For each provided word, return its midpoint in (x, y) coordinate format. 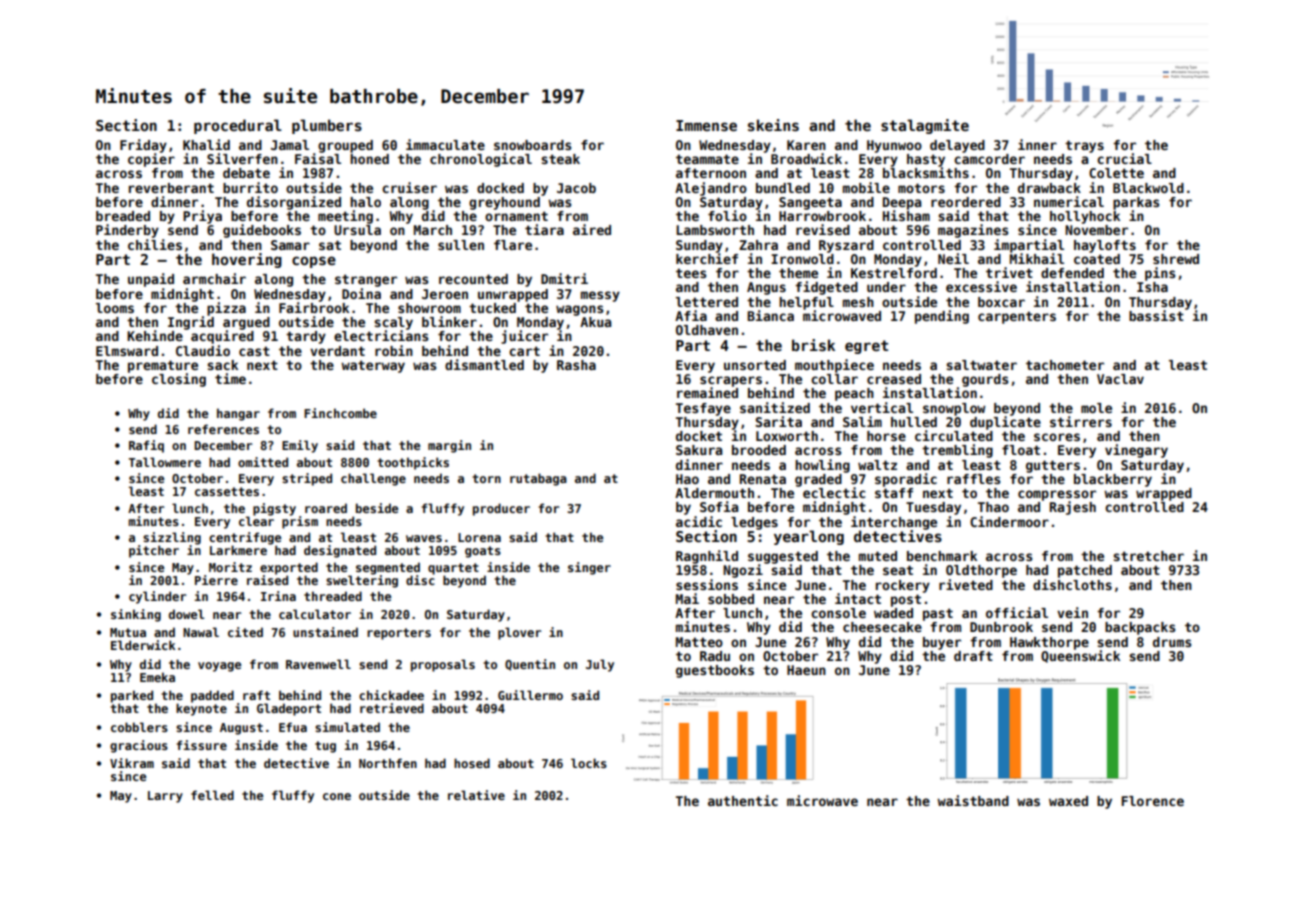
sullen (461, 245)
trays (1084, 146)
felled (212, 795)
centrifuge (245, 538)
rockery (903, 586)
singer (589, 568)
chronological (481, 160)
